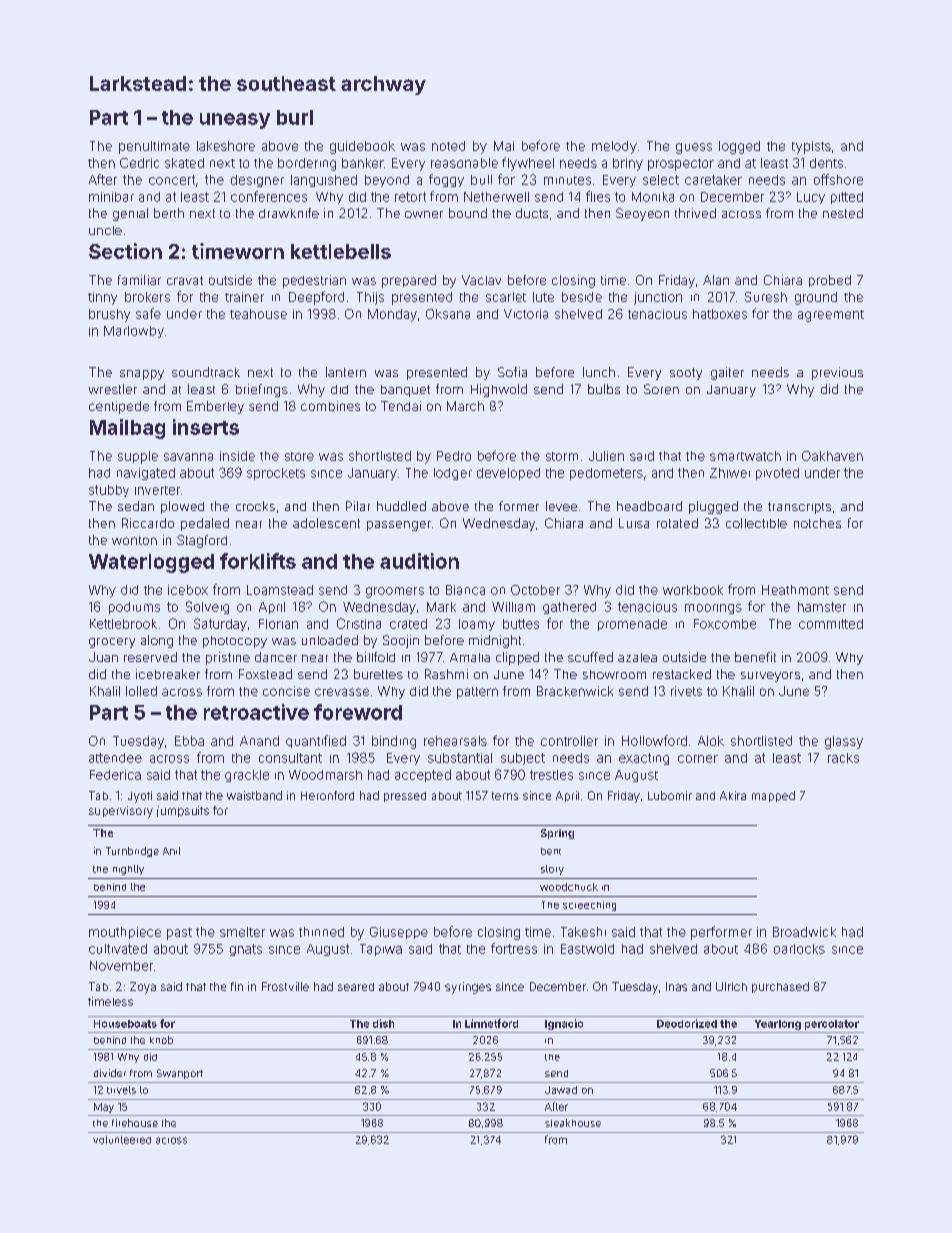  Describe the element at coordinates (481, 180) in the screenshot. I see `bull` at that location.
